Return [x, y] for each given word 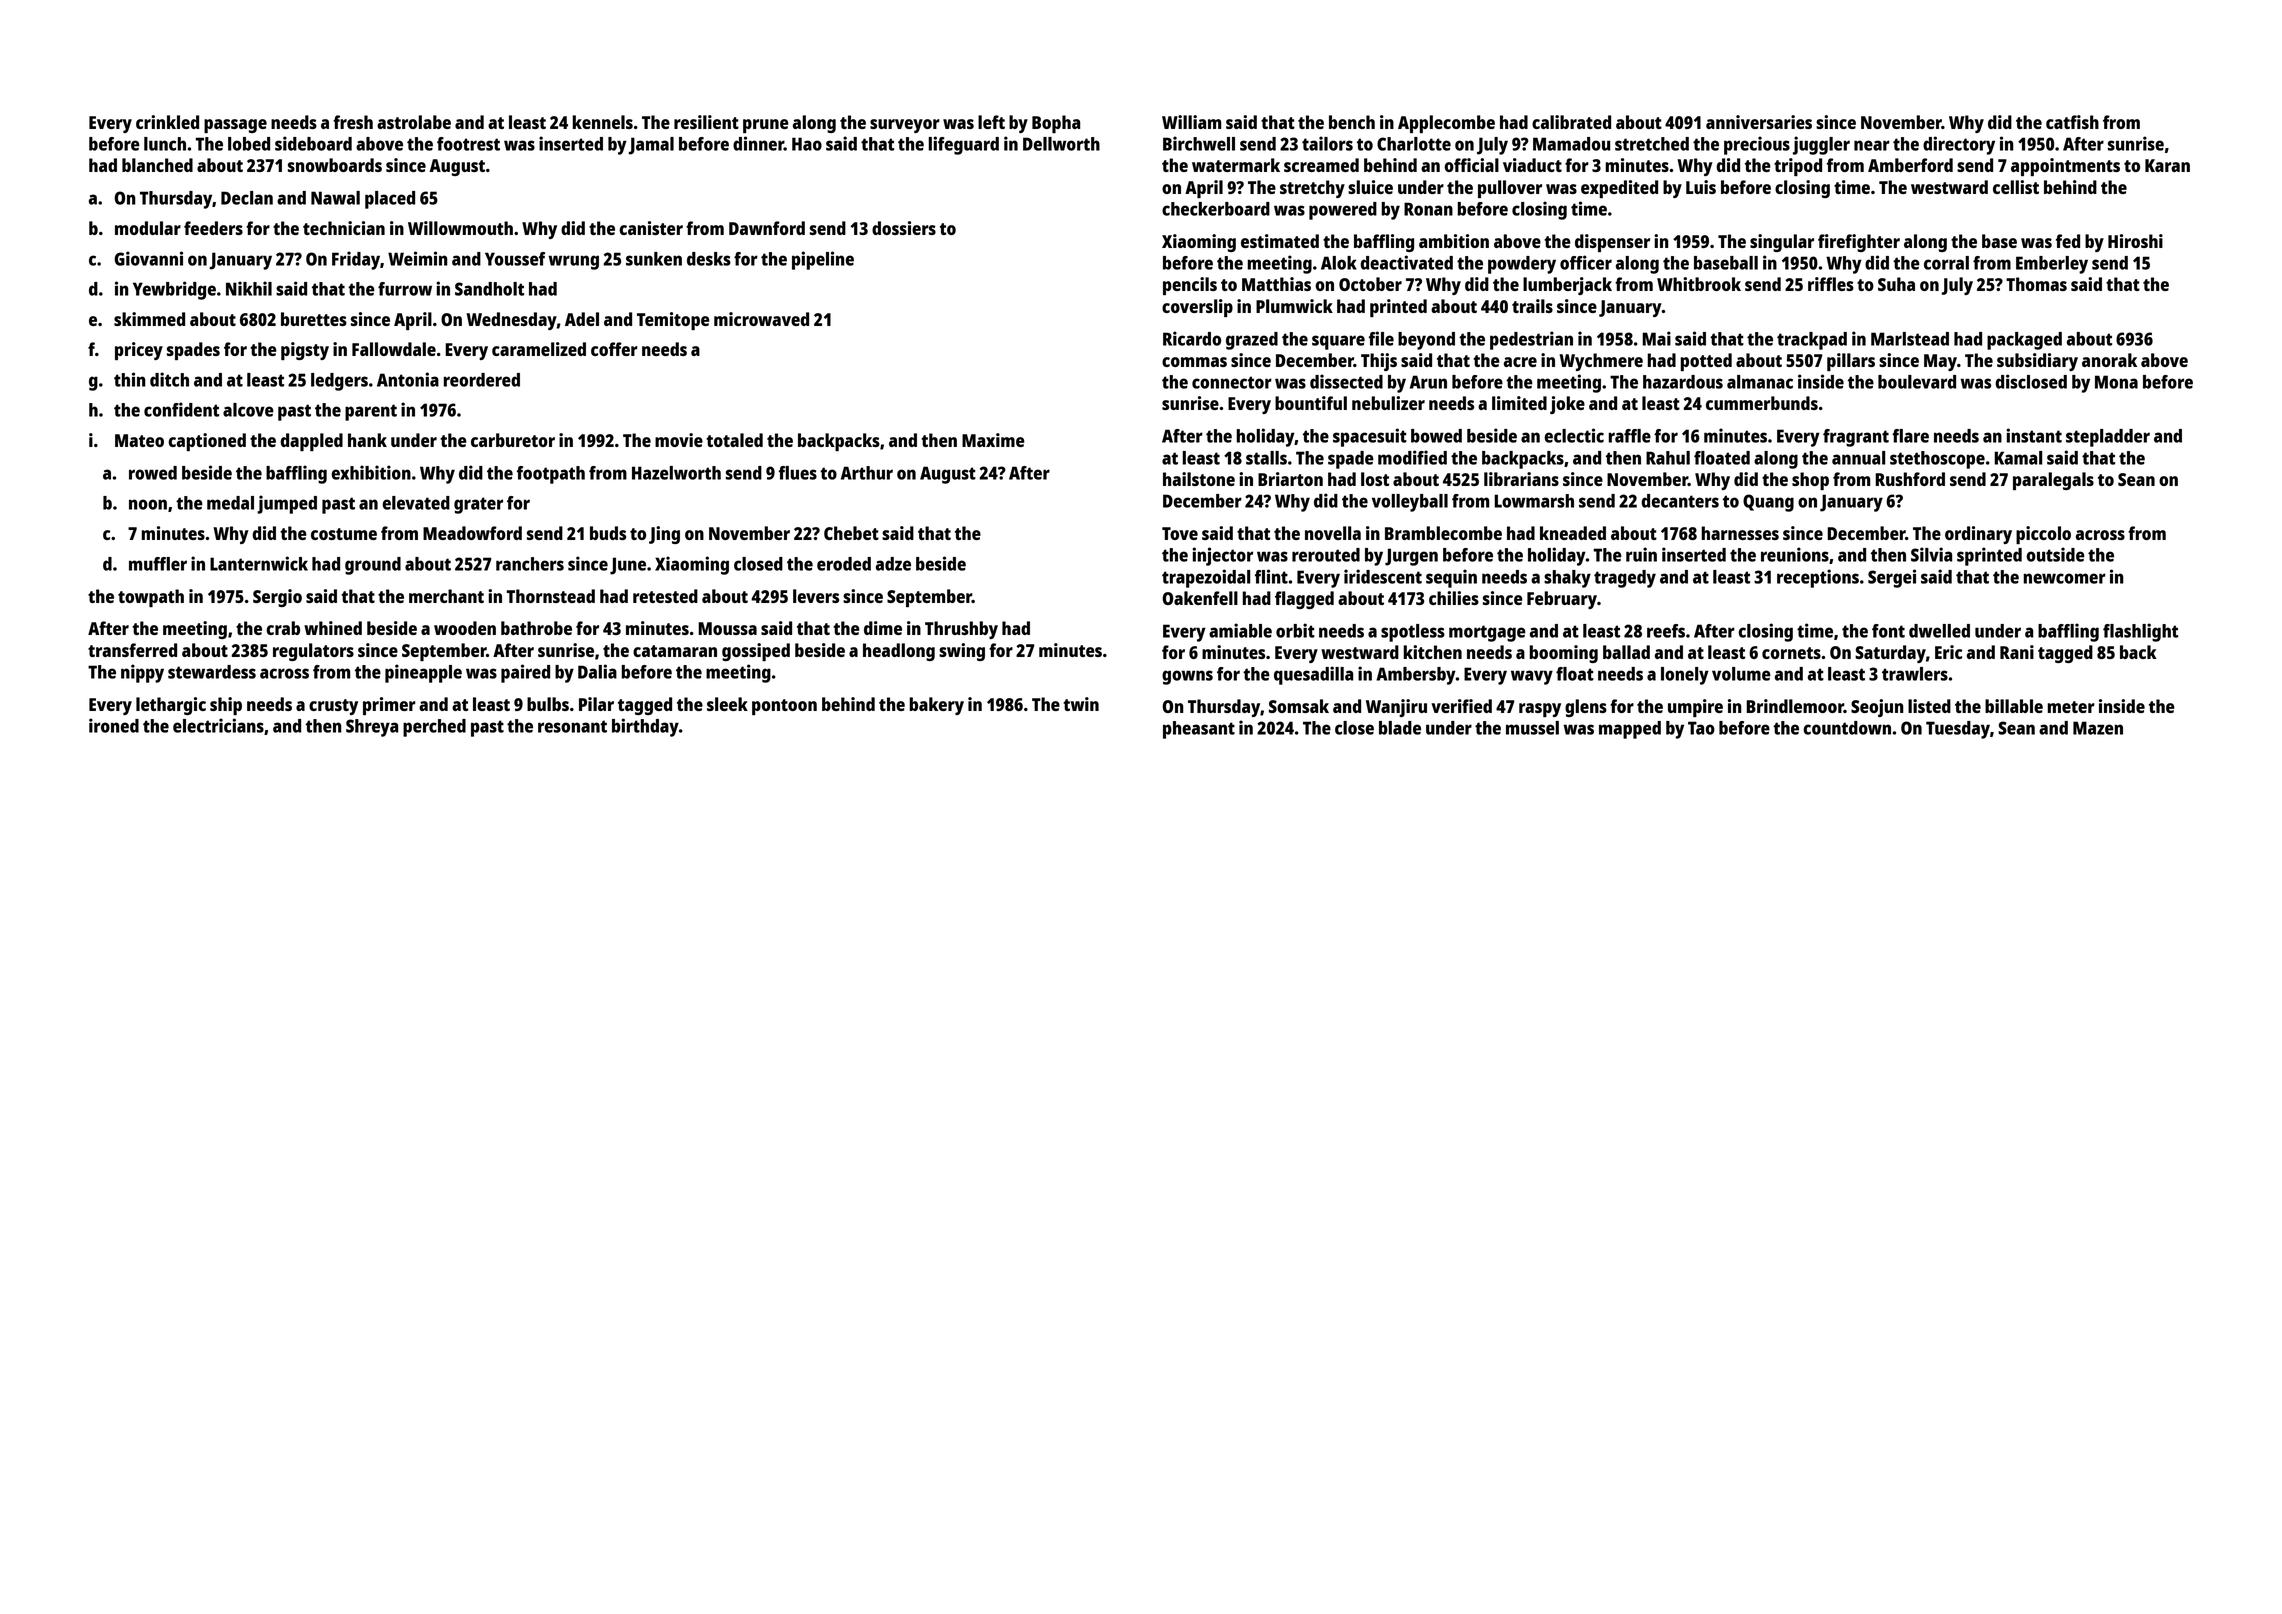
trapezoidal [1206, 578]
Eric [1948, 652]
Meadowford [472, 533]
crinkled [167, 122]
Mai [1656, 338]
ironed [114, 725]
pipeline [823, 260]
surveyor [905, 126]
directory [1959, 145]
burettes [314, 319]
